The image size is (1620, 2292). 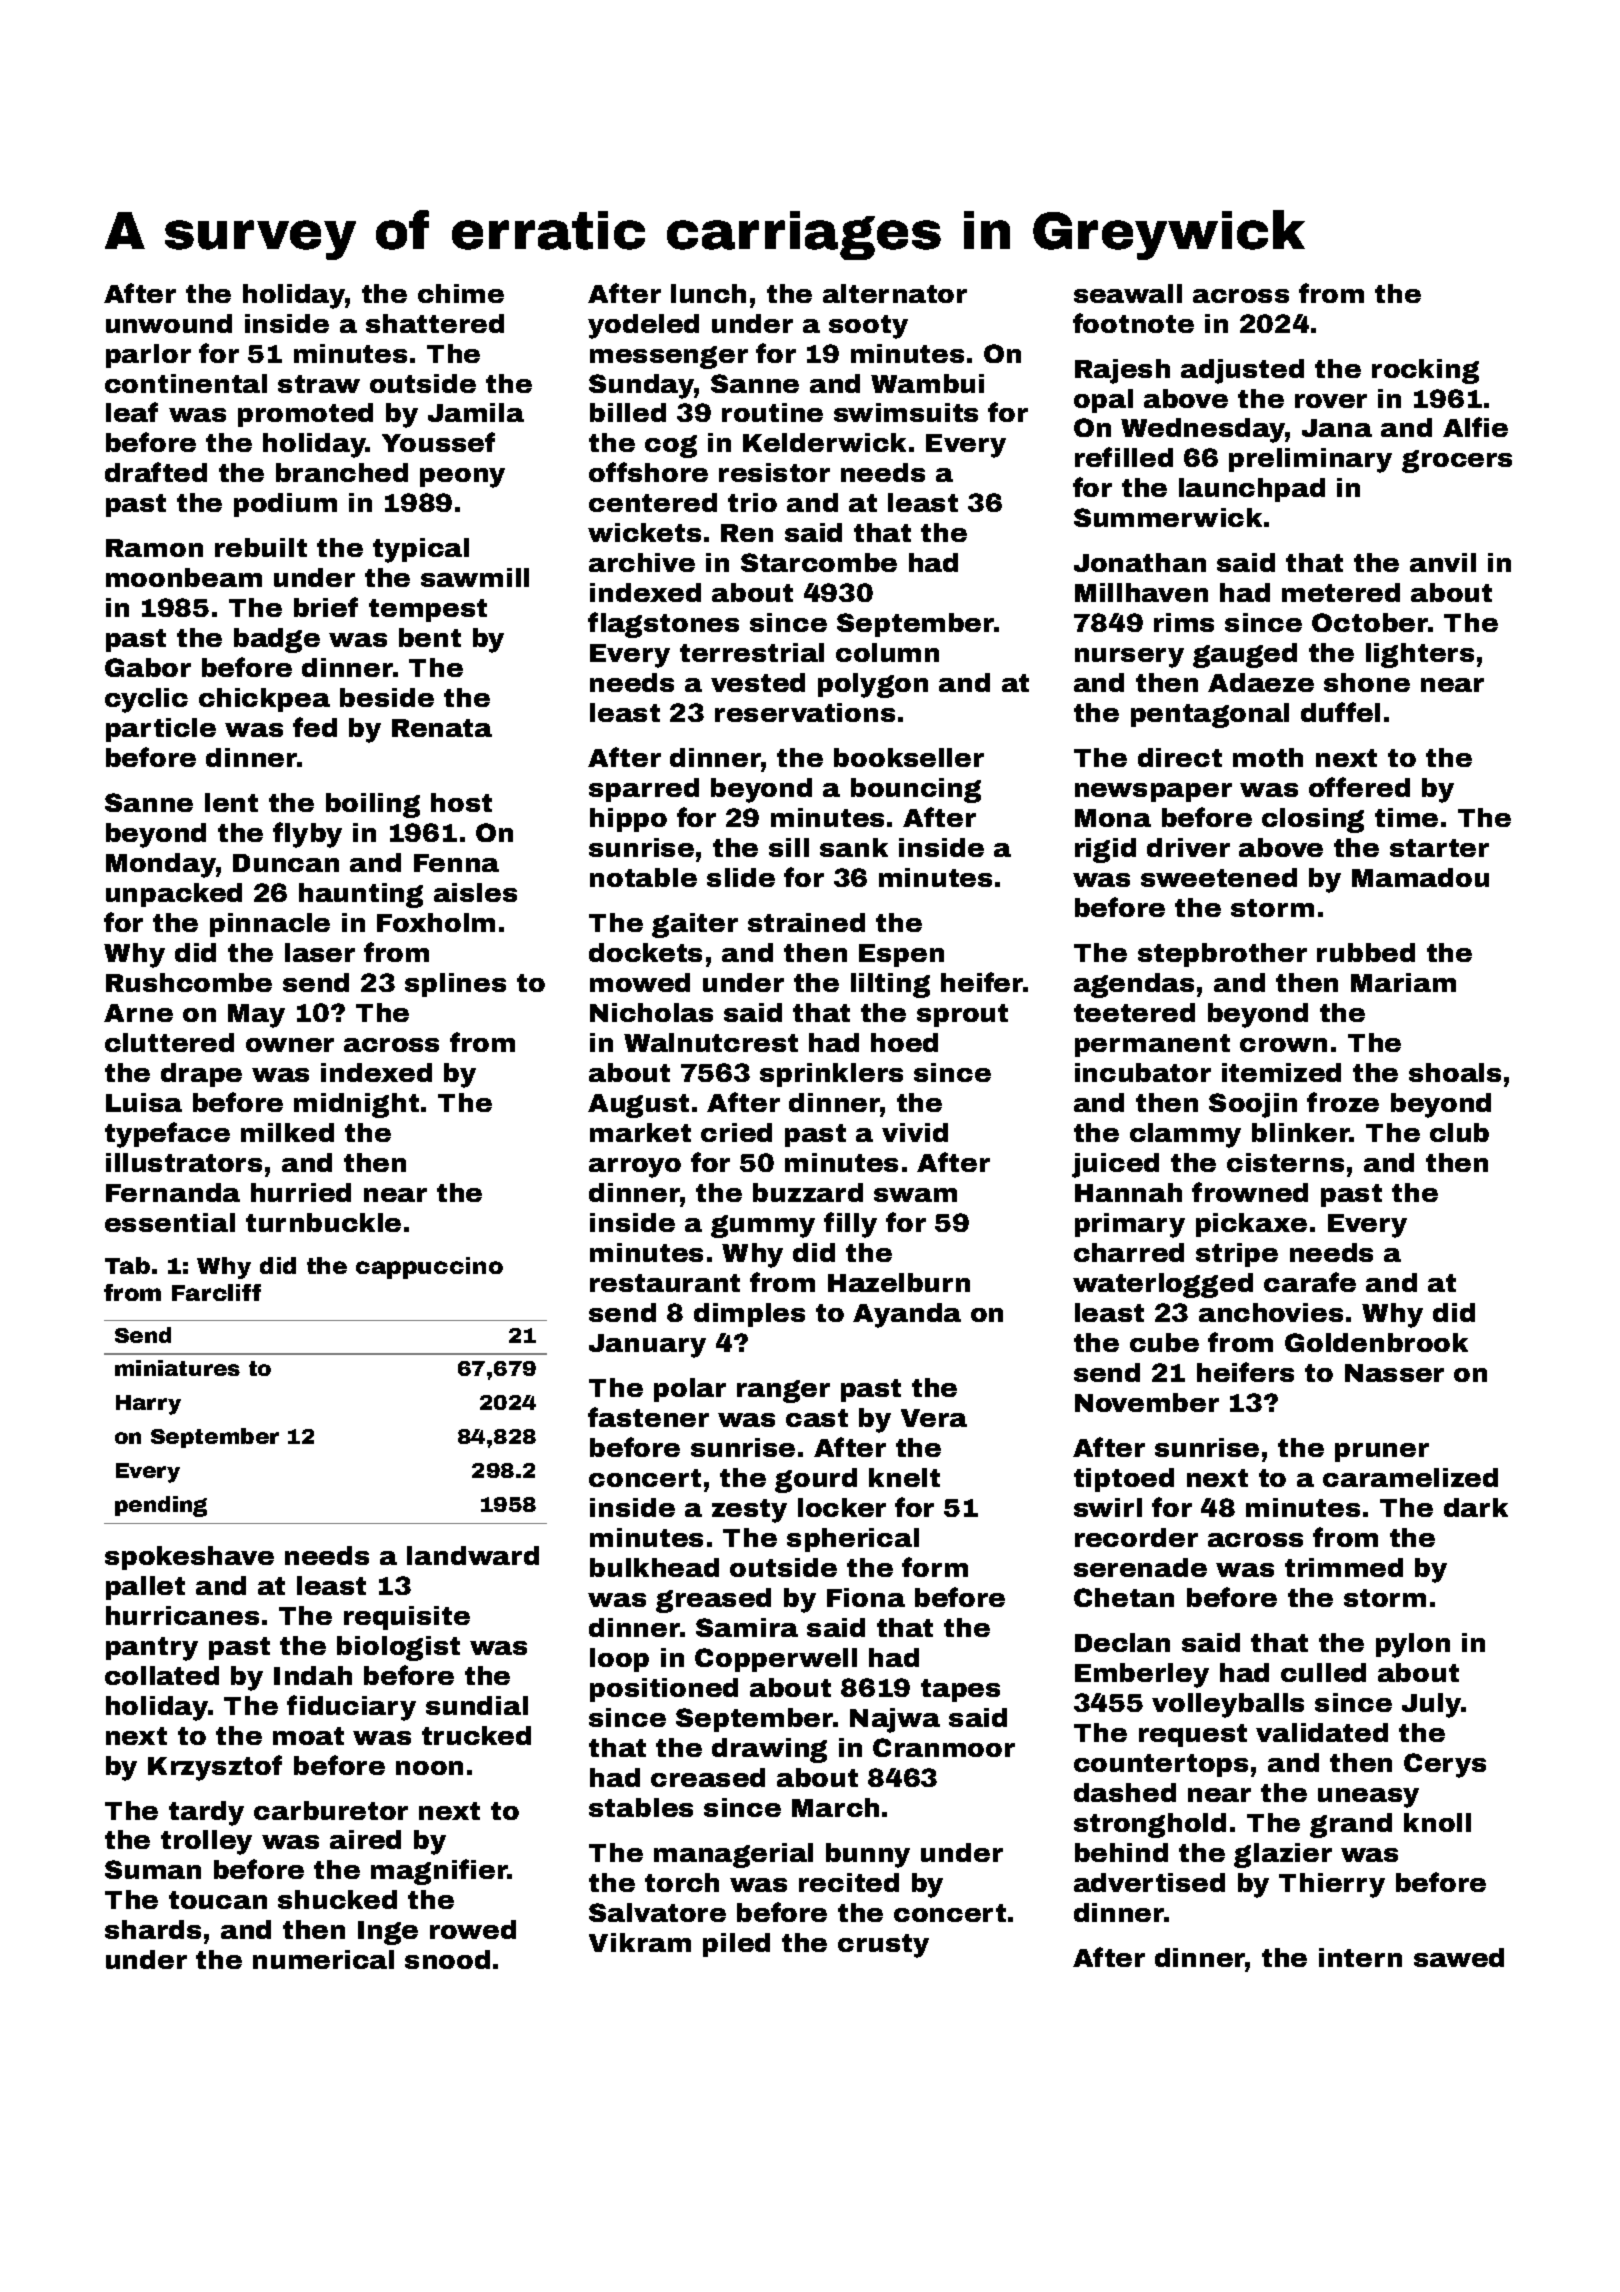 I want to click on Vera, so click(x=934, y=1418).
